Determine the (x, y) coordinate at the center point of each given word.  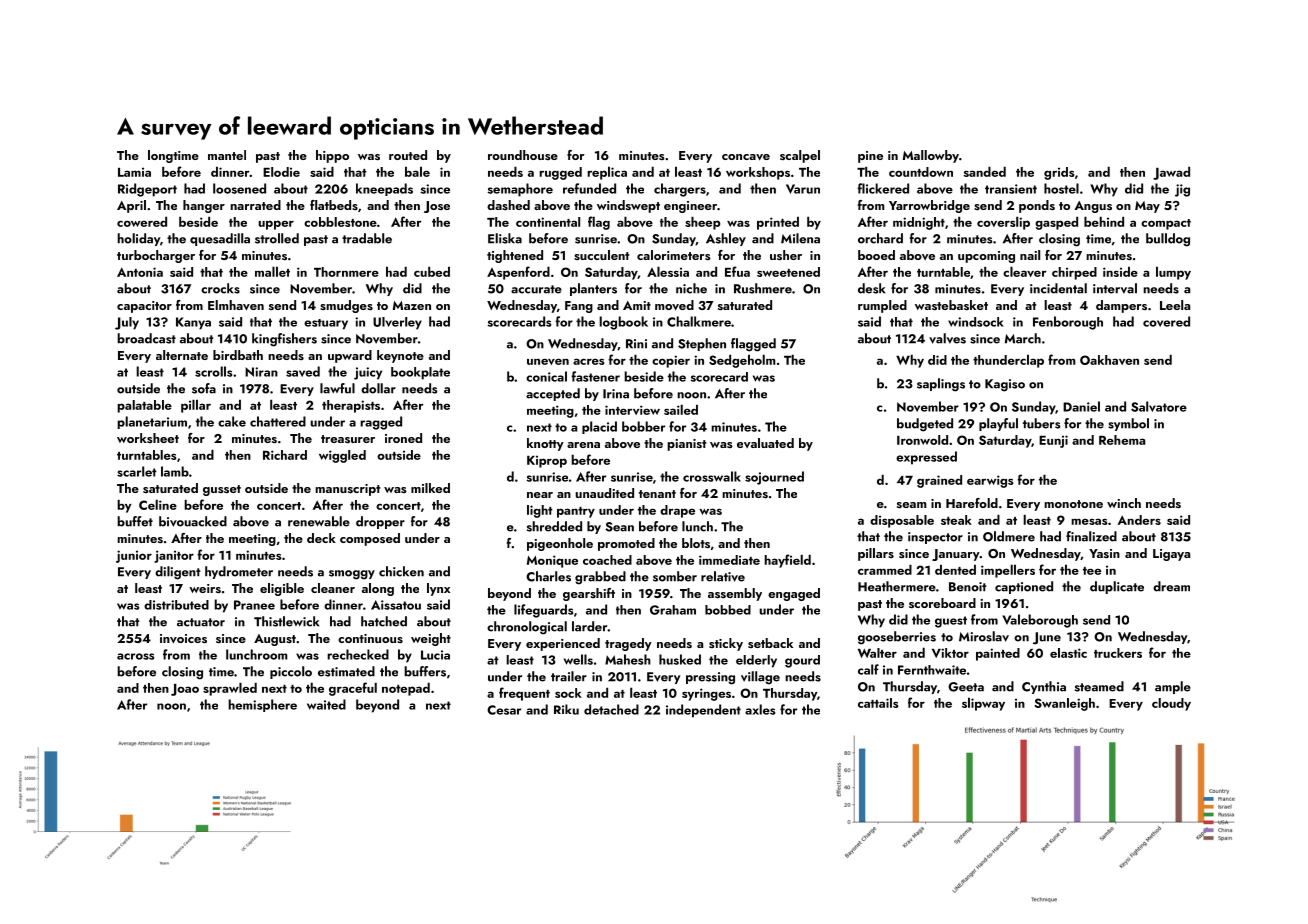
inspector (935, 538)
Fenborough (1068, 323)
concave (746, 157)
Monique (552, 561)
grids (1059, 173)
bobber (643, 426)
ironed (403, 438)
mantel (227, 155)
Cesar (504, 710)
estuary (326, 324)
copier (671, 361)
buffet (135, 521)
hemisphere (262, 705)
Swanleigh (1064, 704)
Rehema (1122, 440)
